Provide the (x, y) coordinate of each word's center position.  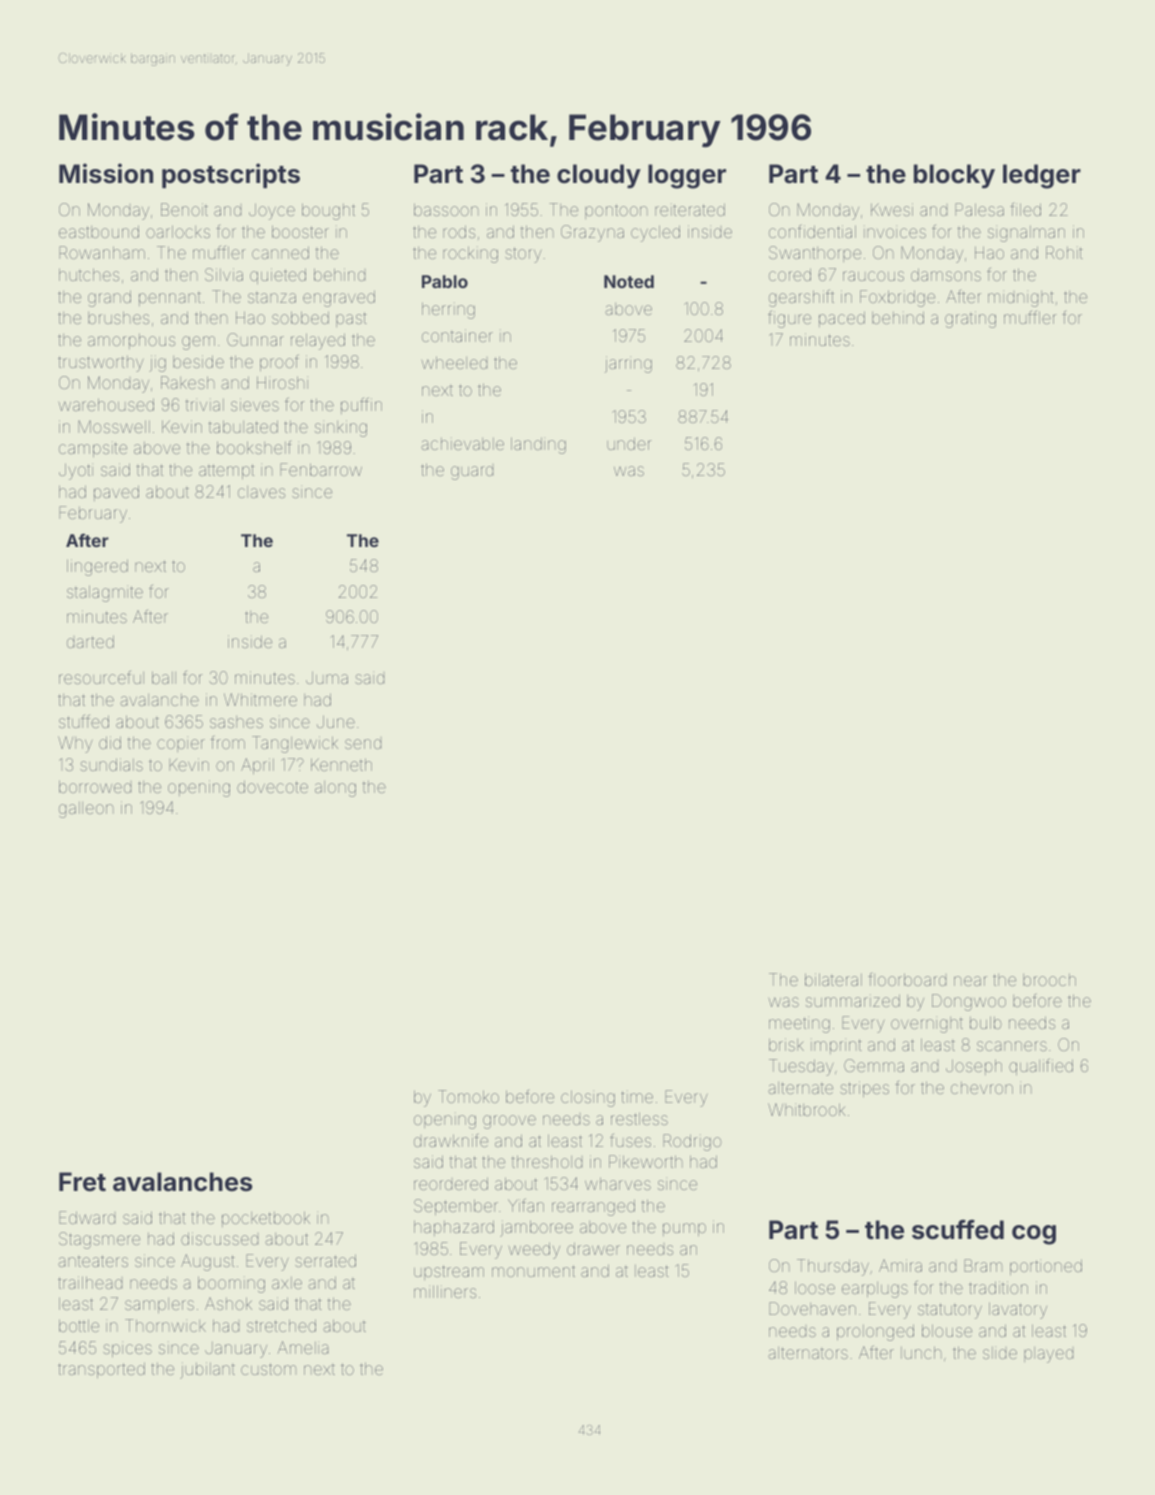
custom (268, 1369)
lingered (97, 567)
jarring (628, 364)
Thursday (833, 1267)
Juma (327, 678)
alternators (808, 1353)
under (629, 443)
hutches (89, 274)
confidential (812, 231)
